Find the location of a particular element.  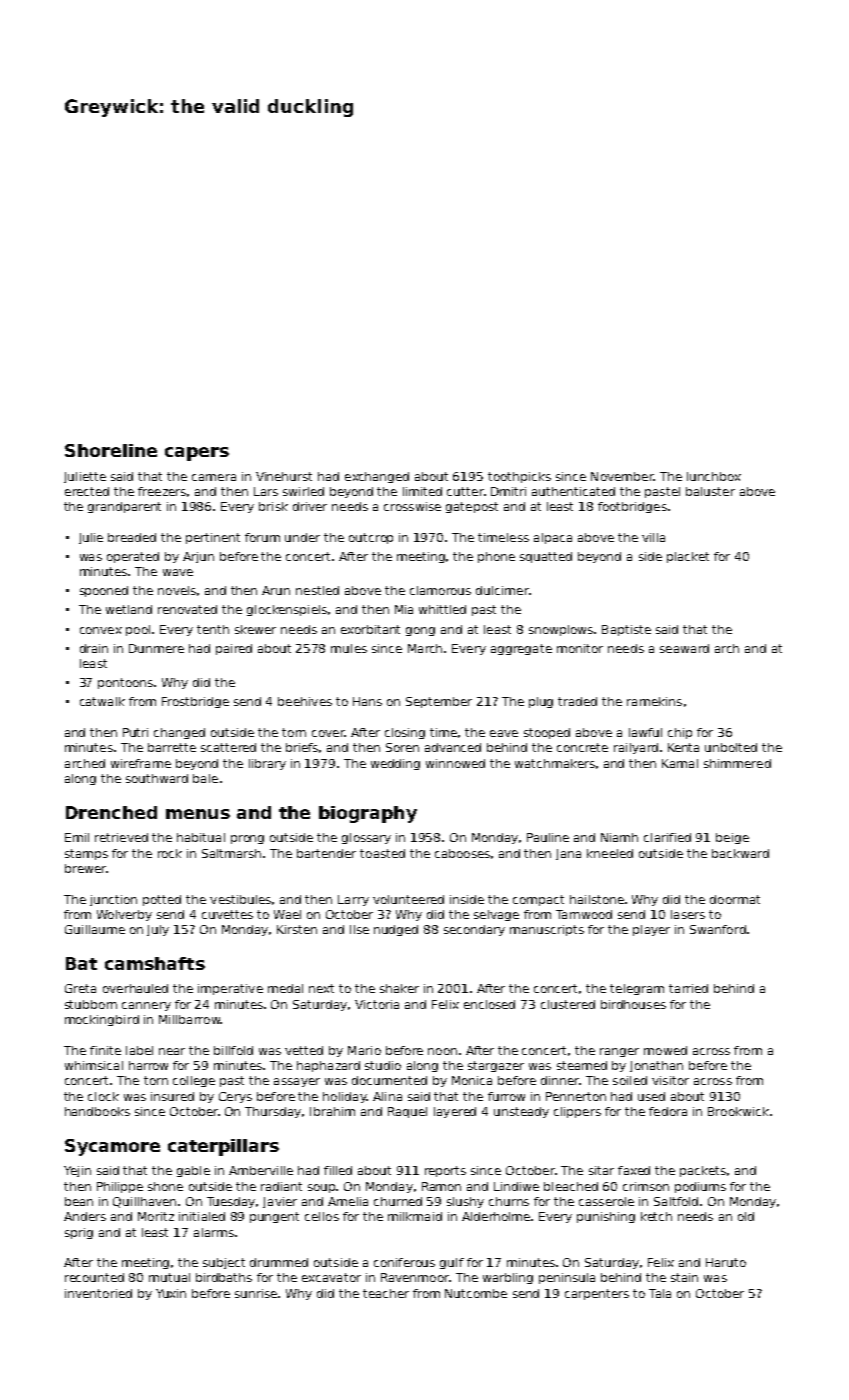

November is located at coordinates (622, 476).
